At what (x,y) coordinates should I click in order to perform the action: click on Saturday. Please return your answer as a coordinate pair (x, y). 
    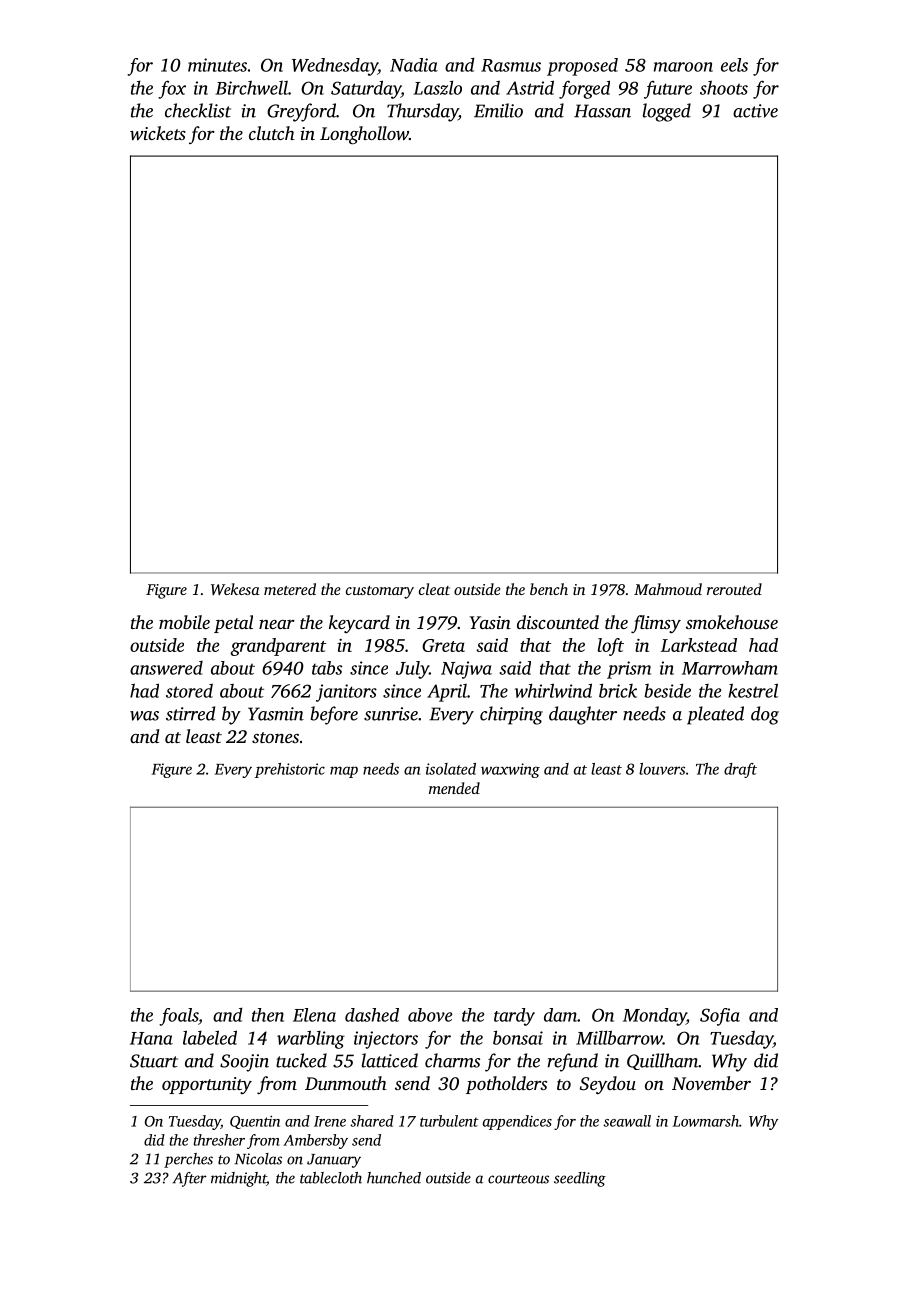
    Looking at the image, I should click on (366, 89).
